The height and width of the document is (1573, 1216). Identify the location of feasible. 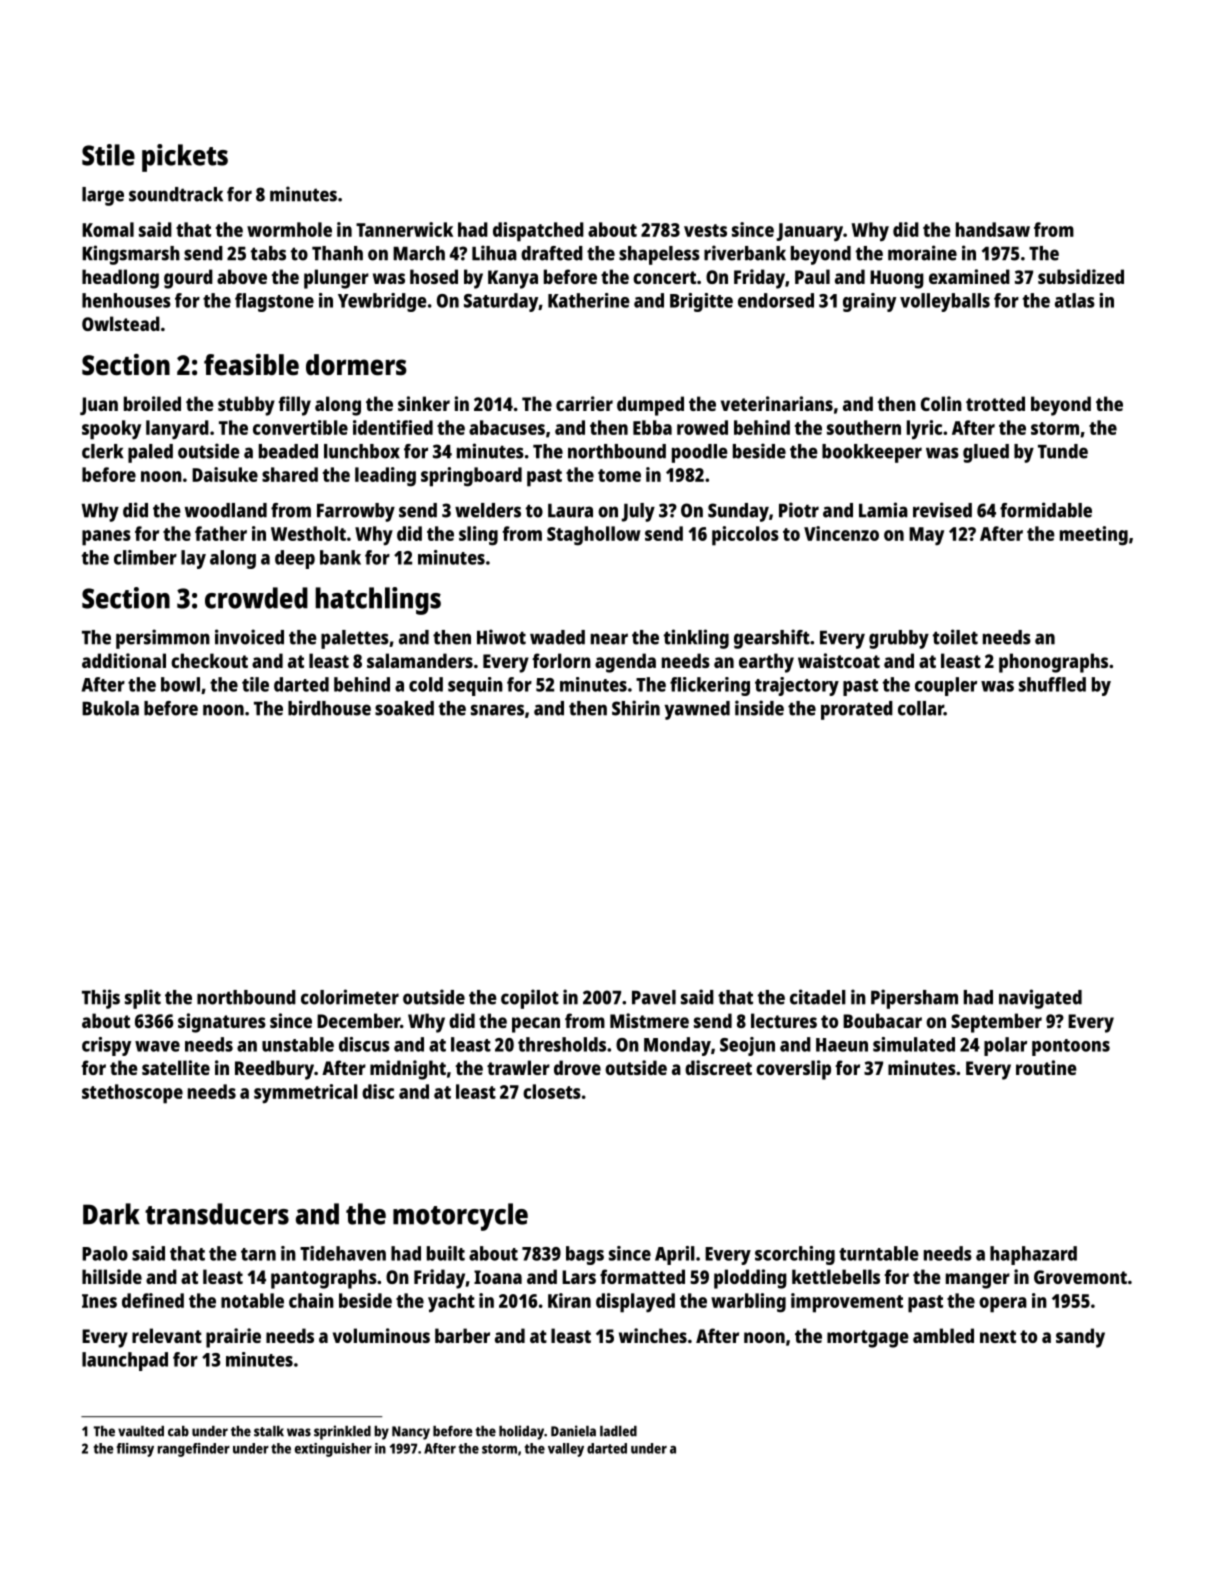
(251, 365).
